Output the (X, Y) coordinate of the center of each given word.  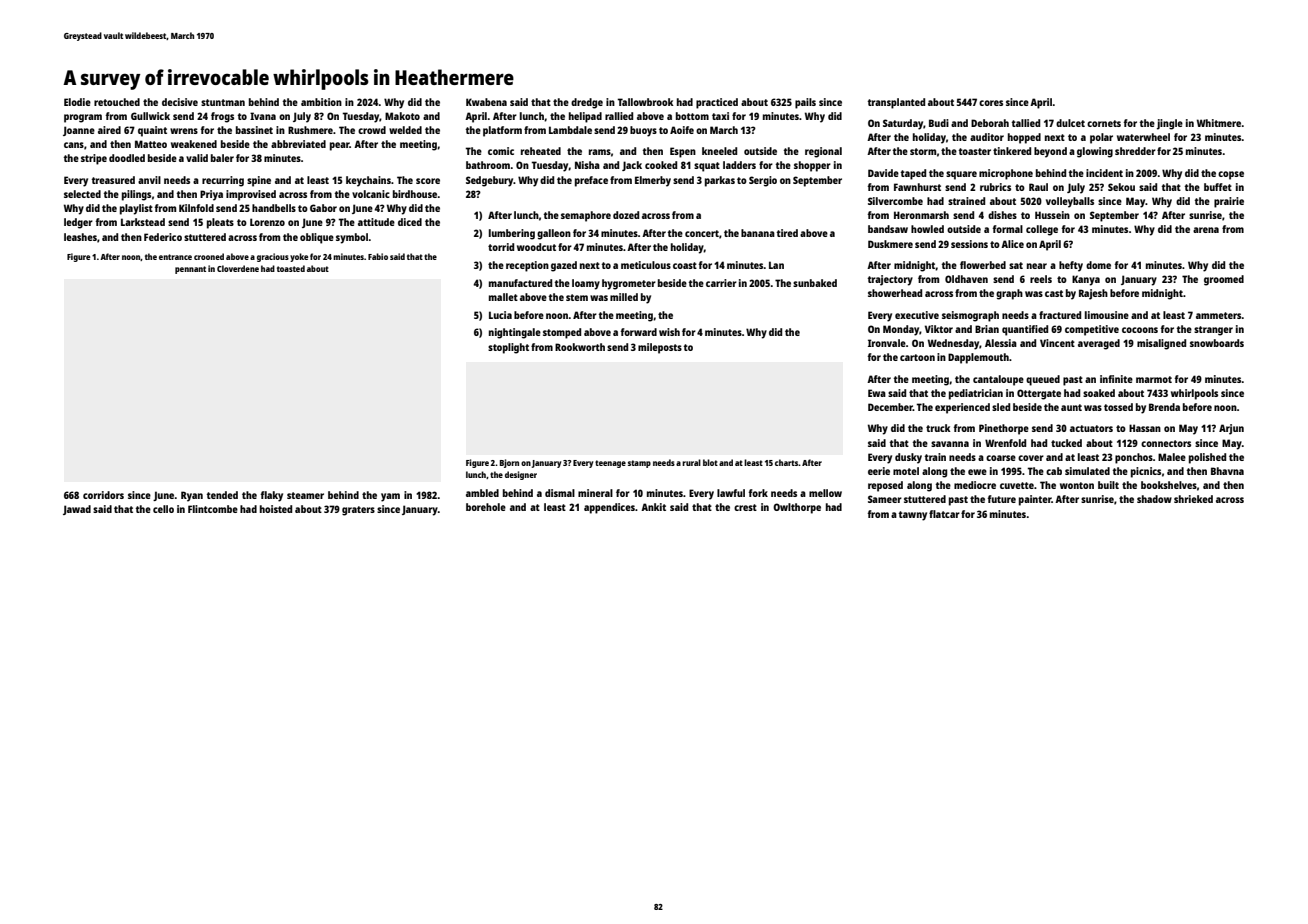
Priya (211, 195)
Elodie (77, 102)
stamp (639, 464)
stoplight (508, 348)
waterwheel (1143, 137)
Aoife (682, 130)
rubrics (995, 187)
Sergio (763, 181)
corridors (103, 495)
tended (222, 495)
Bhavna (1227, 471)
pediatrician (976, 394)
